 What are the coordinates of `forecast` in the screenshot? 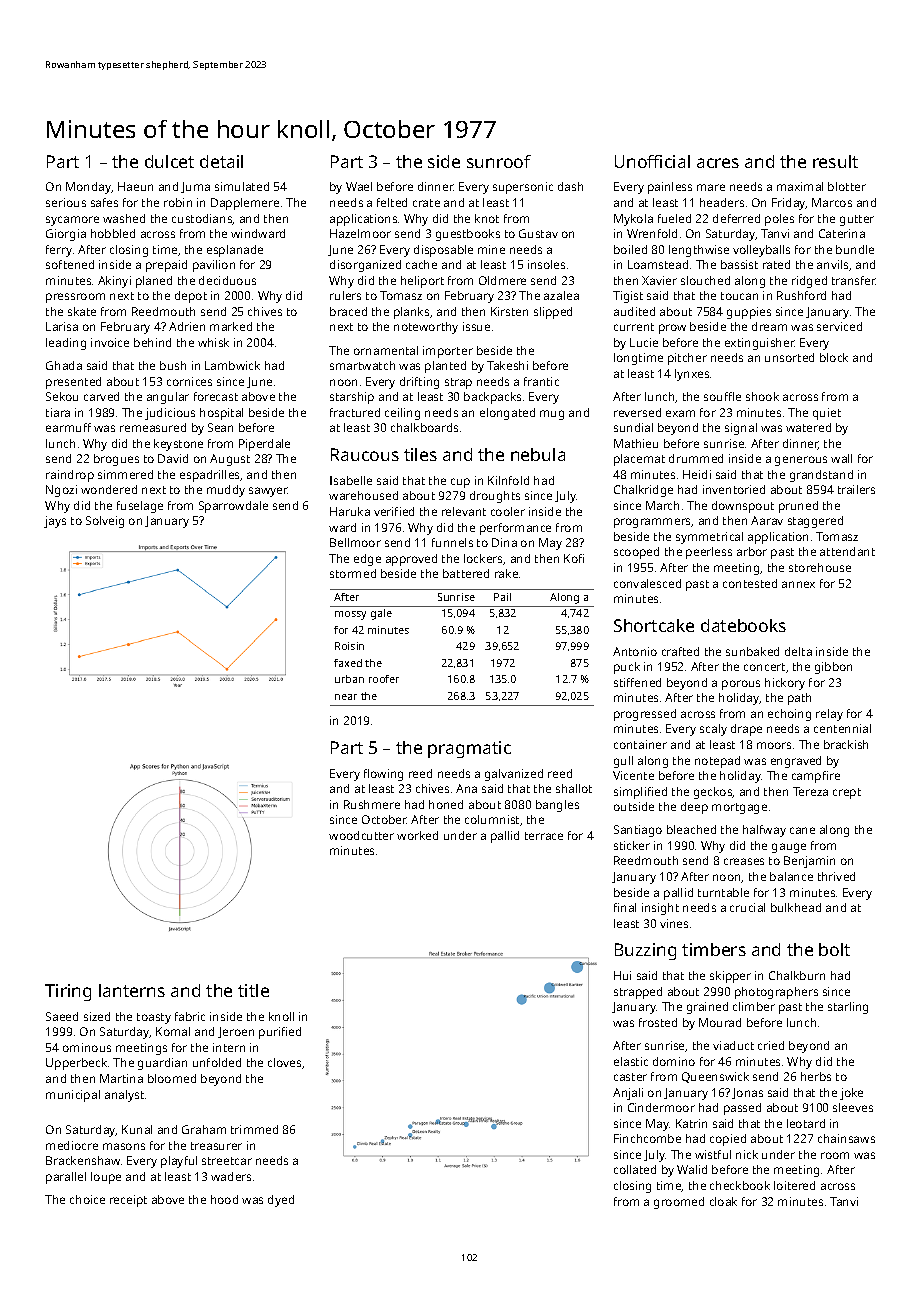 It's located at (216, 396).
